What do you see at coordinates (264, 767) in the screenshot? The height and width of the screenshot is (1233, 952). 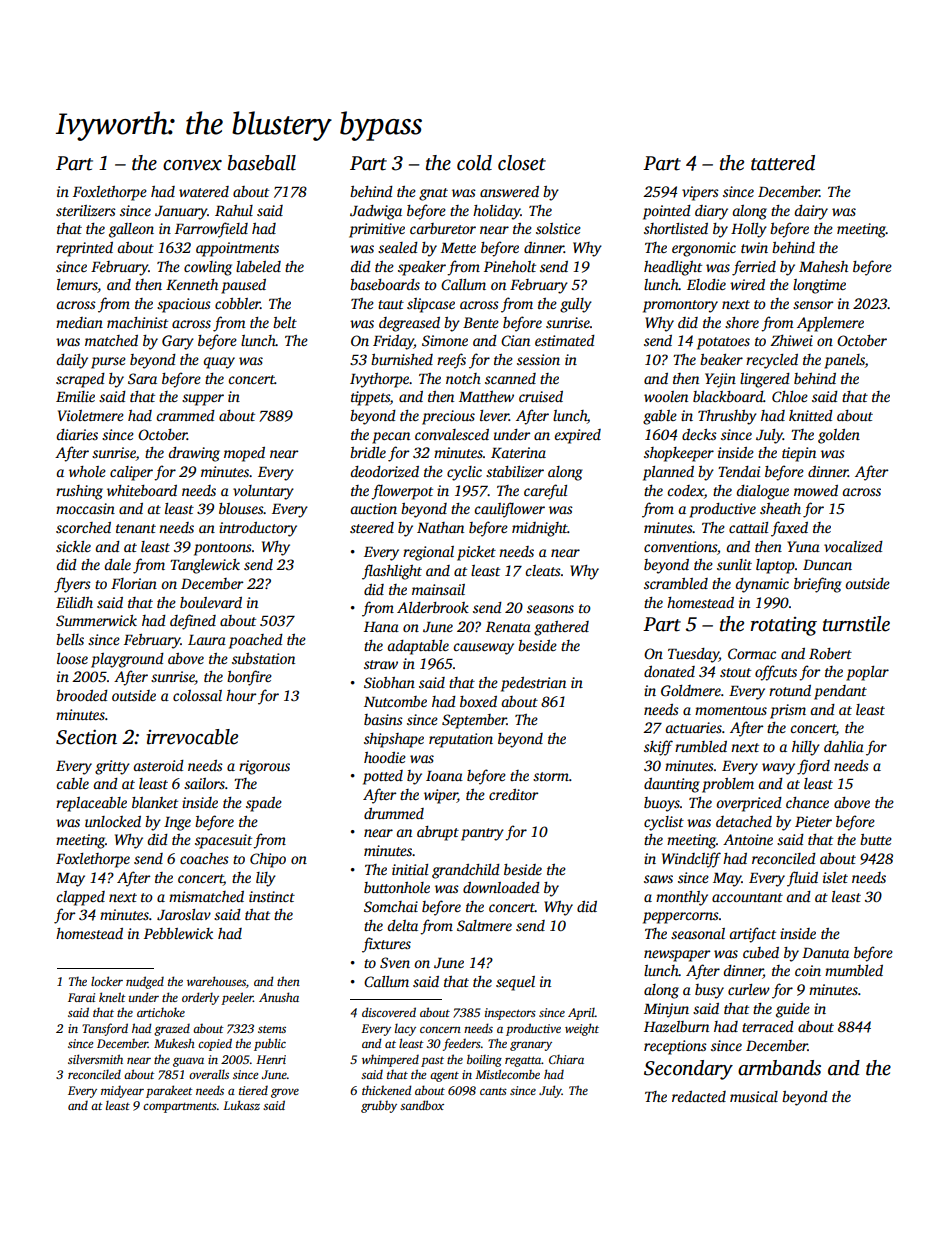 I see `rigorous` at bounding box center [264, 767].
